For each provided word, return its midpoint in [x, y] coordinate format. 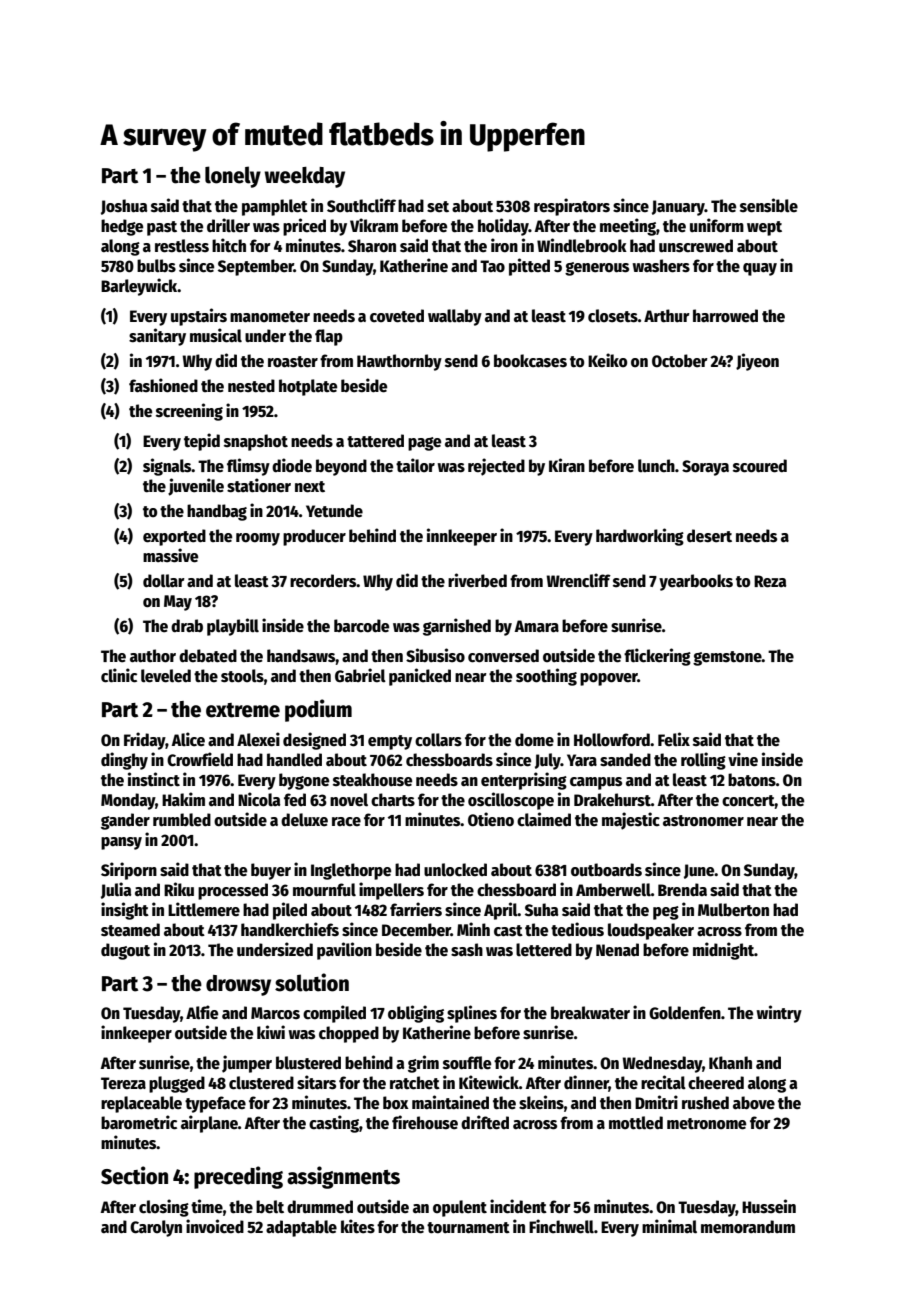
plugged [177, 1084]
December [416, 930]
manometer [270, 317]
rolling [703, 761]
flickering [657, 657]
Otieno [491, 819]
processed [233, 891]
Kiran [567, 465]
